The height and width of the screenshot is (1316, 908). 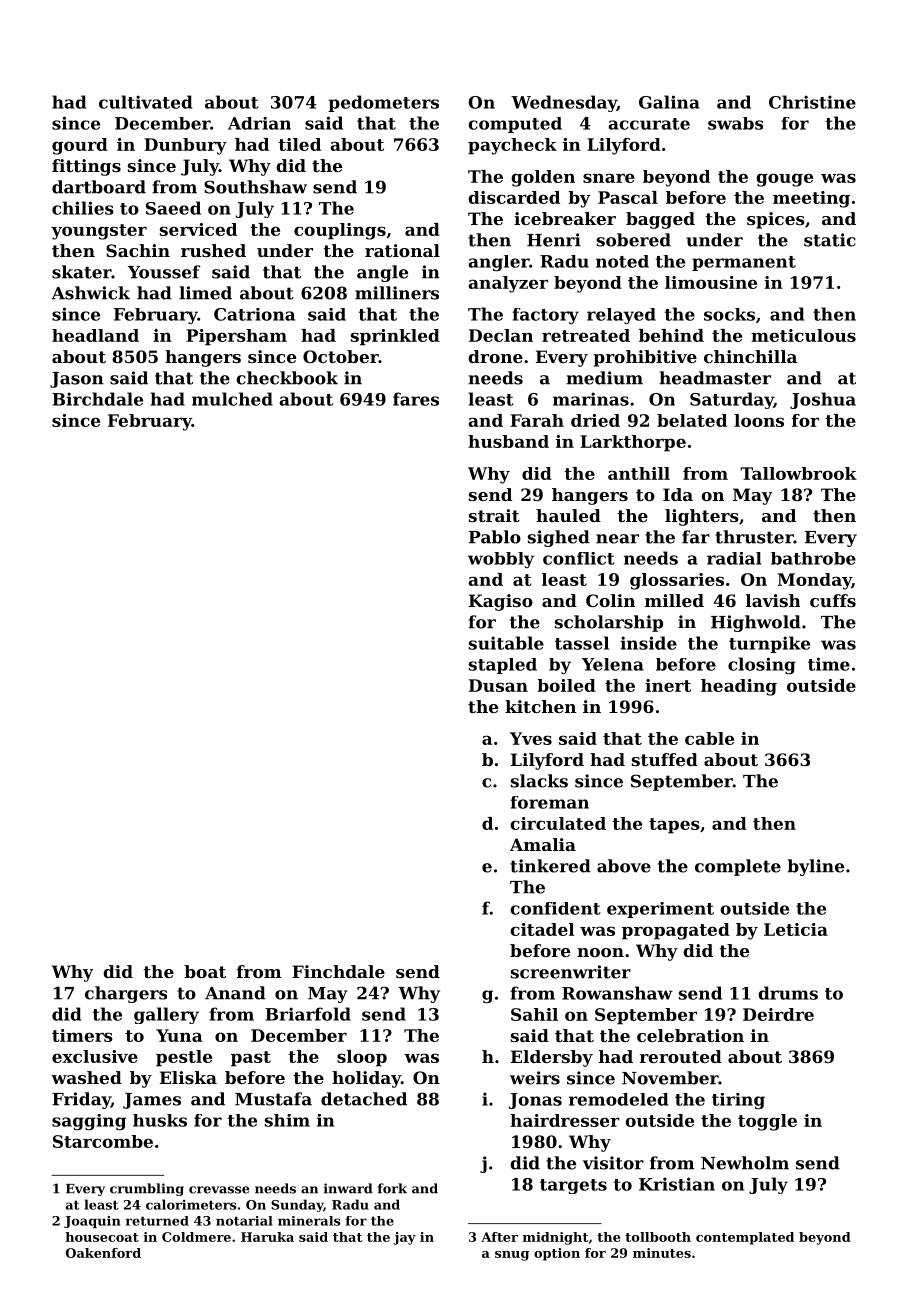 What do you see at coordinates (610, 600) in the screenshot?
I see `Colin` at bounding box center [610, 600].
